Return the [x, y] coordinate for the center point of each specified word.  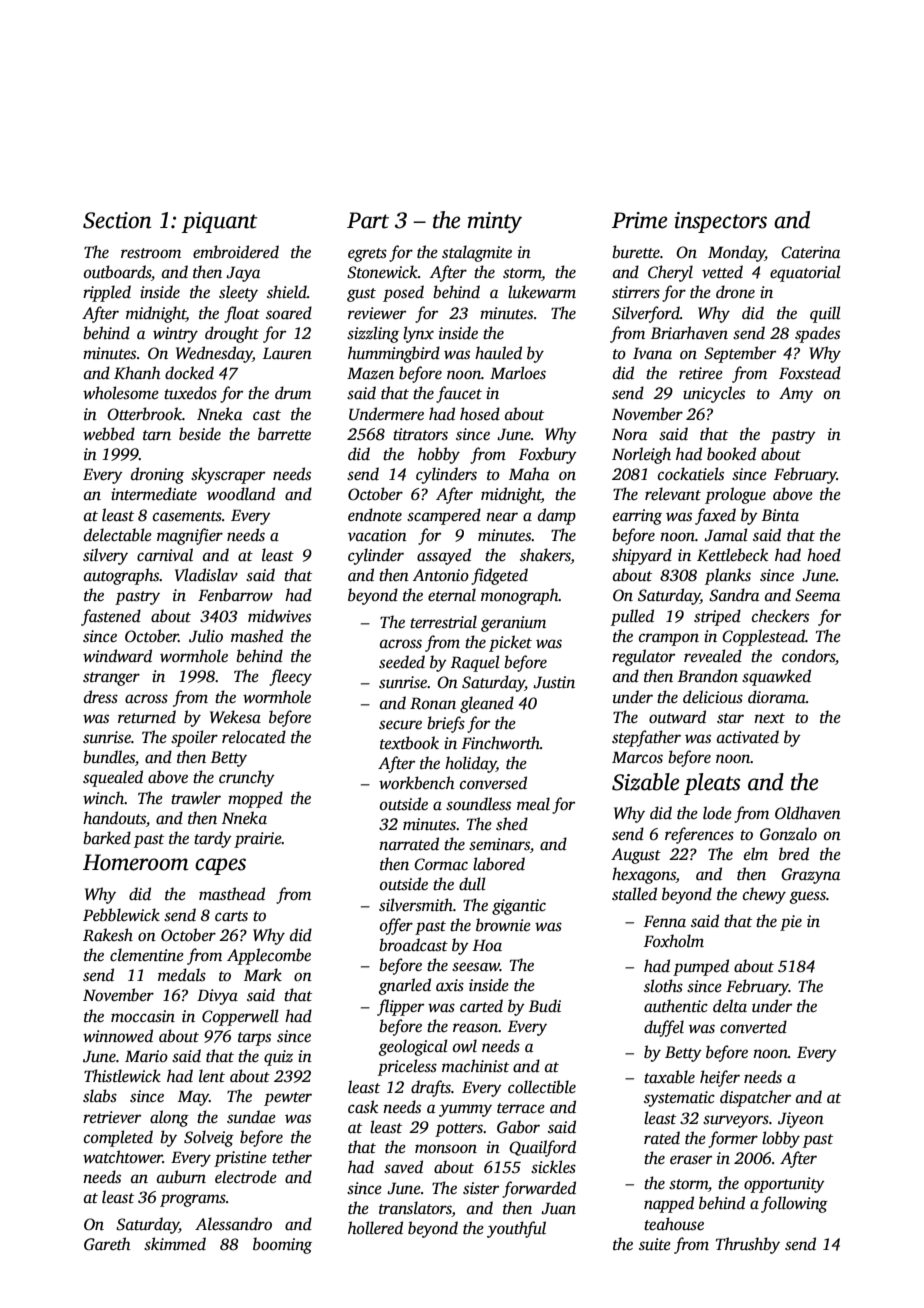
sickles [553, 1167]
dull [472, 884]
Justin [554, 682]
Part [368, 220]
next [769, 718]
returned [147, 717]
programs [193, 1200]
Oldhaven [808, 813]
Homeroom [135, 862]
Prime [639, 220]
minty [494, 222]
